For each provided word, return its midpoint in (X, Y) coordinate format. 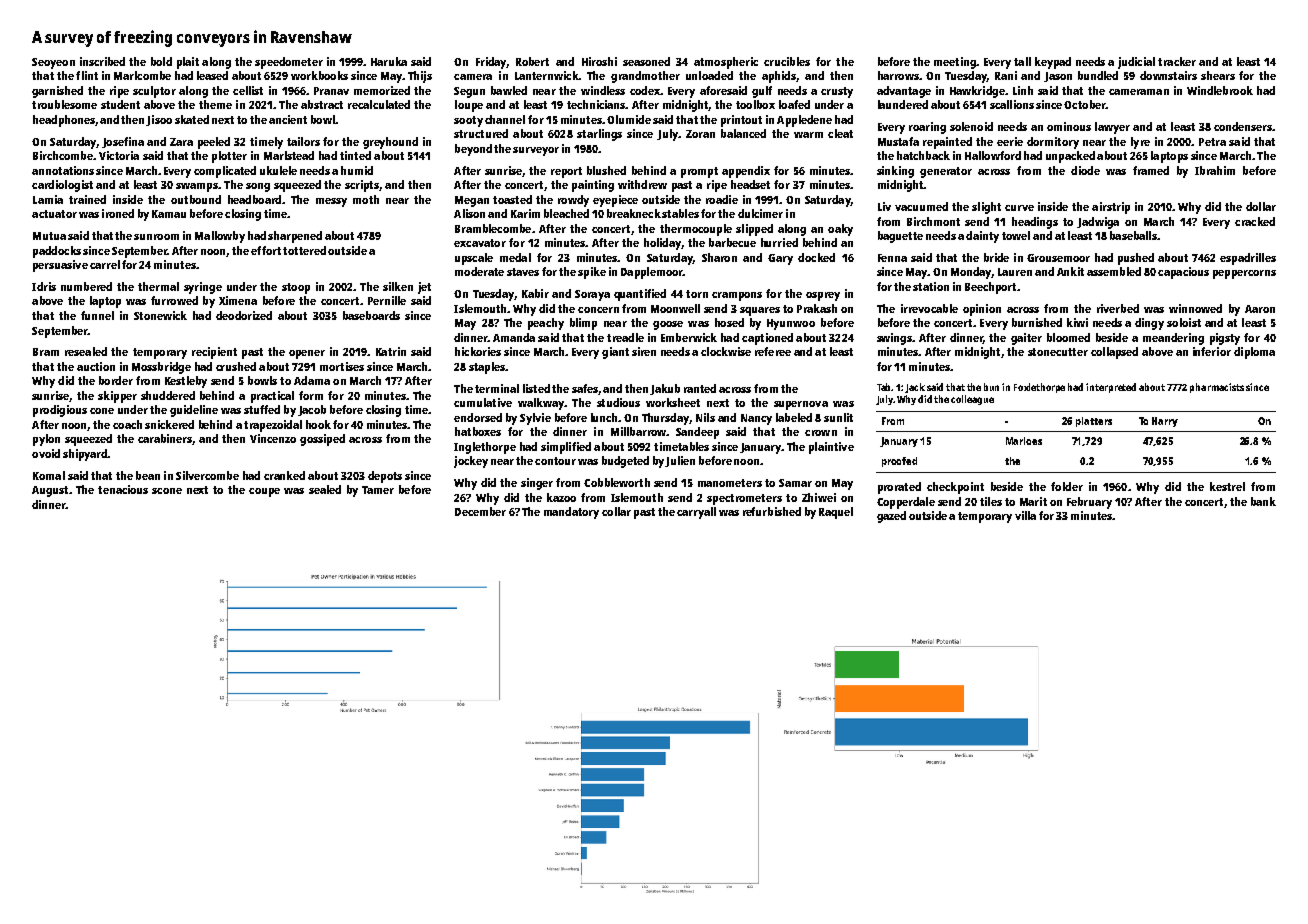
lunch (604, 417)
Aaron (1260, 309)
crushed (236, 366)
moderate (479, 271)
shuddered (168, 395)
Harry (1165, 422)
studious (618, 402)
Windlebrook (1220, 90)
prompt (699, 172)
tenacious (123, 489)
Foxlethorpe (1039, 388)
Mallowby (220, 237)
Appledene (804, 121)
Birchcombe (63, 155)
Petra (1212, 142)
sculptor (154, 92)
